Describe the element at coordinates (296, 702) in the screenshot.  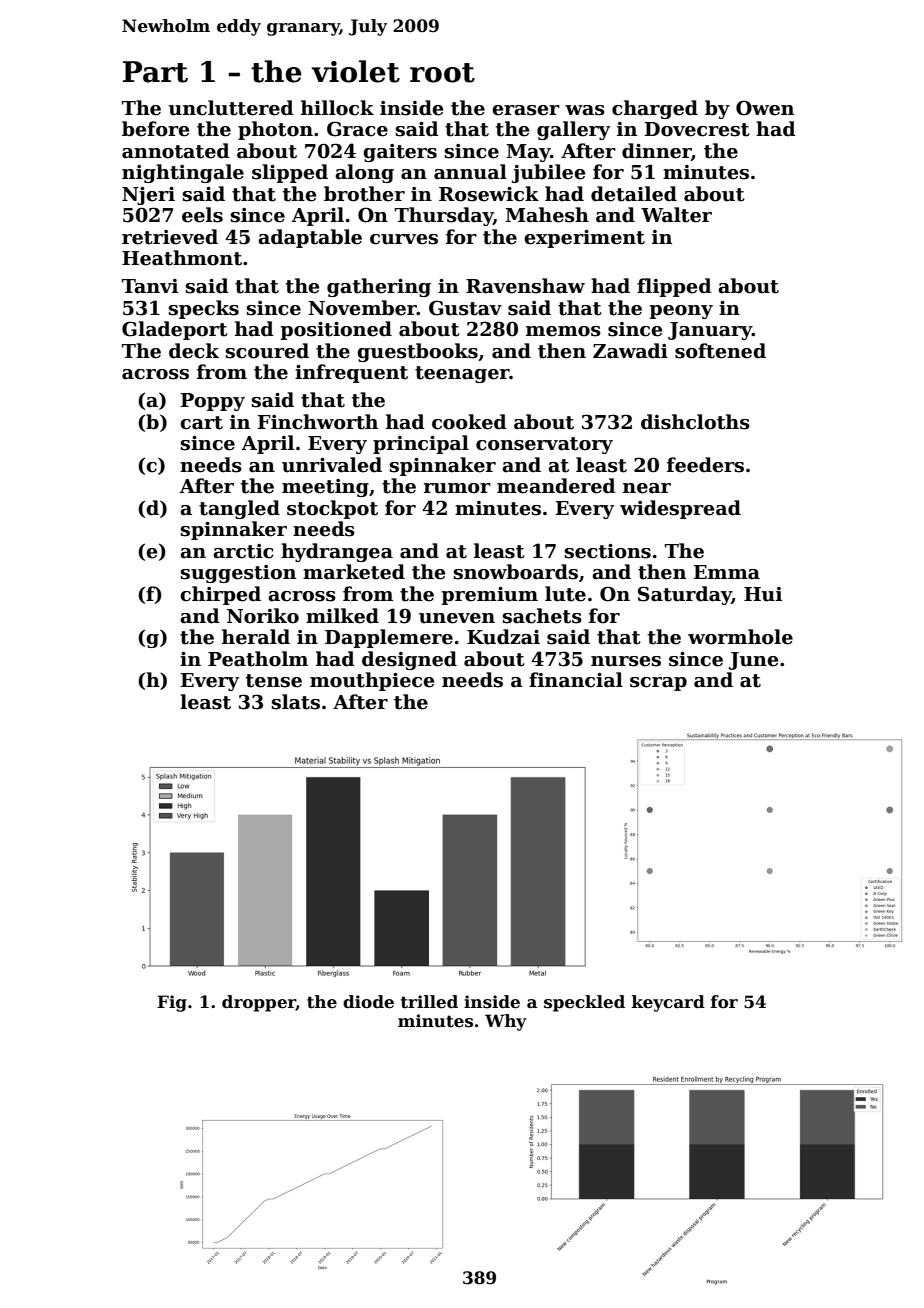
I see `slats` at that location.
